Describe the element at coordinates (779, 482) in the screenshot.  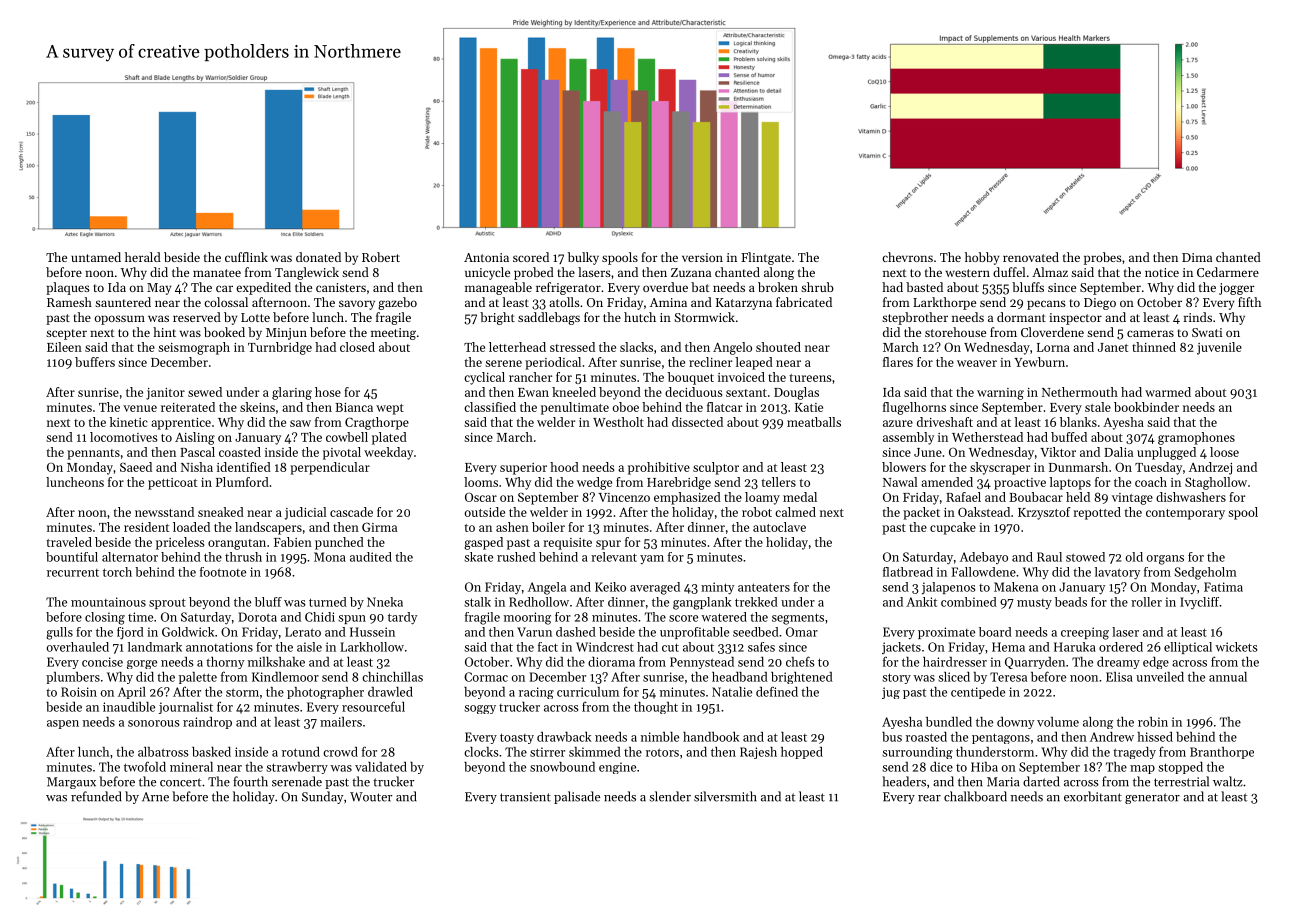
I see `tellers` at that location.
